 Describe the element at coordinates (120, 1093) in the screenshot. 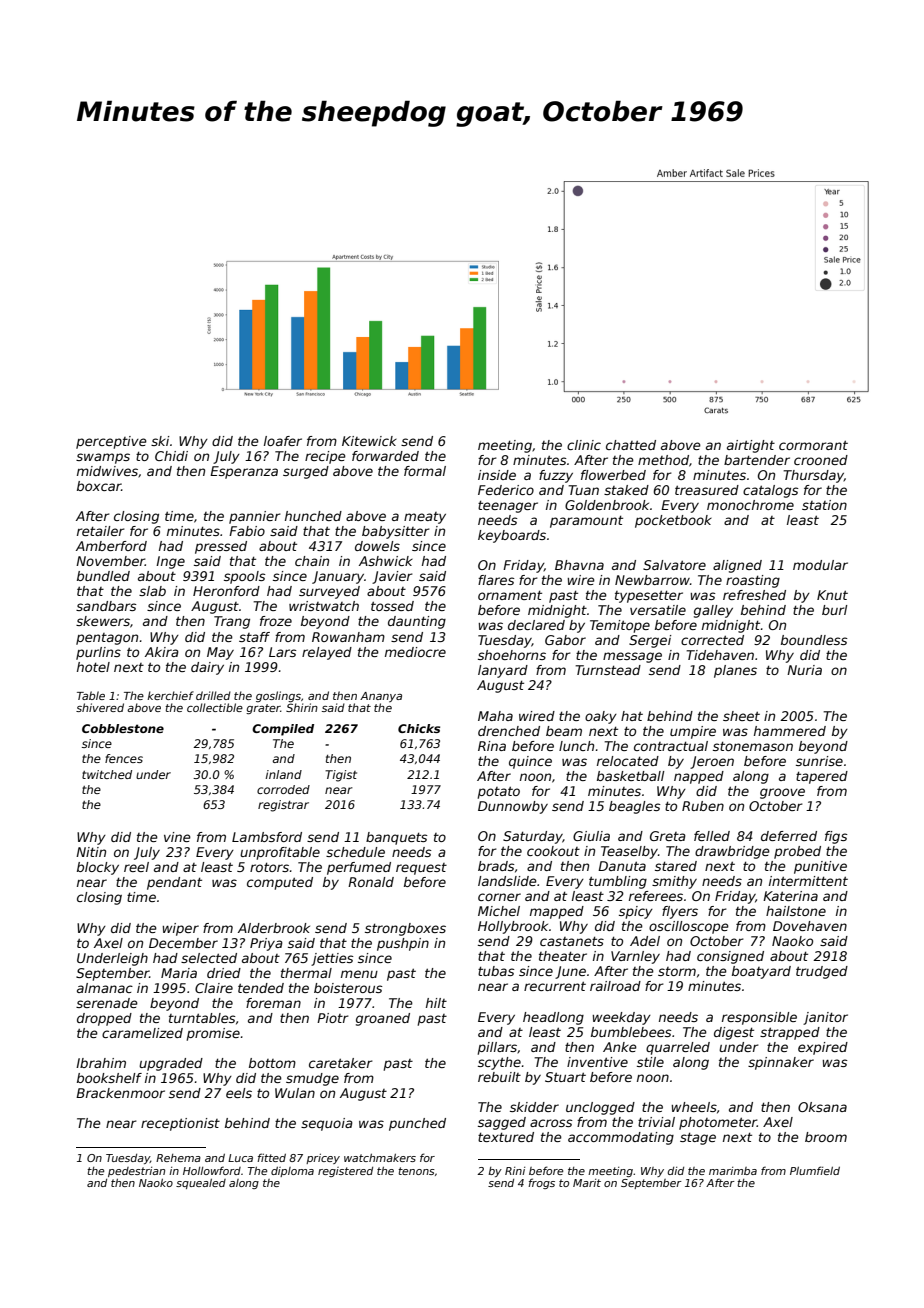

I see `Brackenmoor` at that location.
